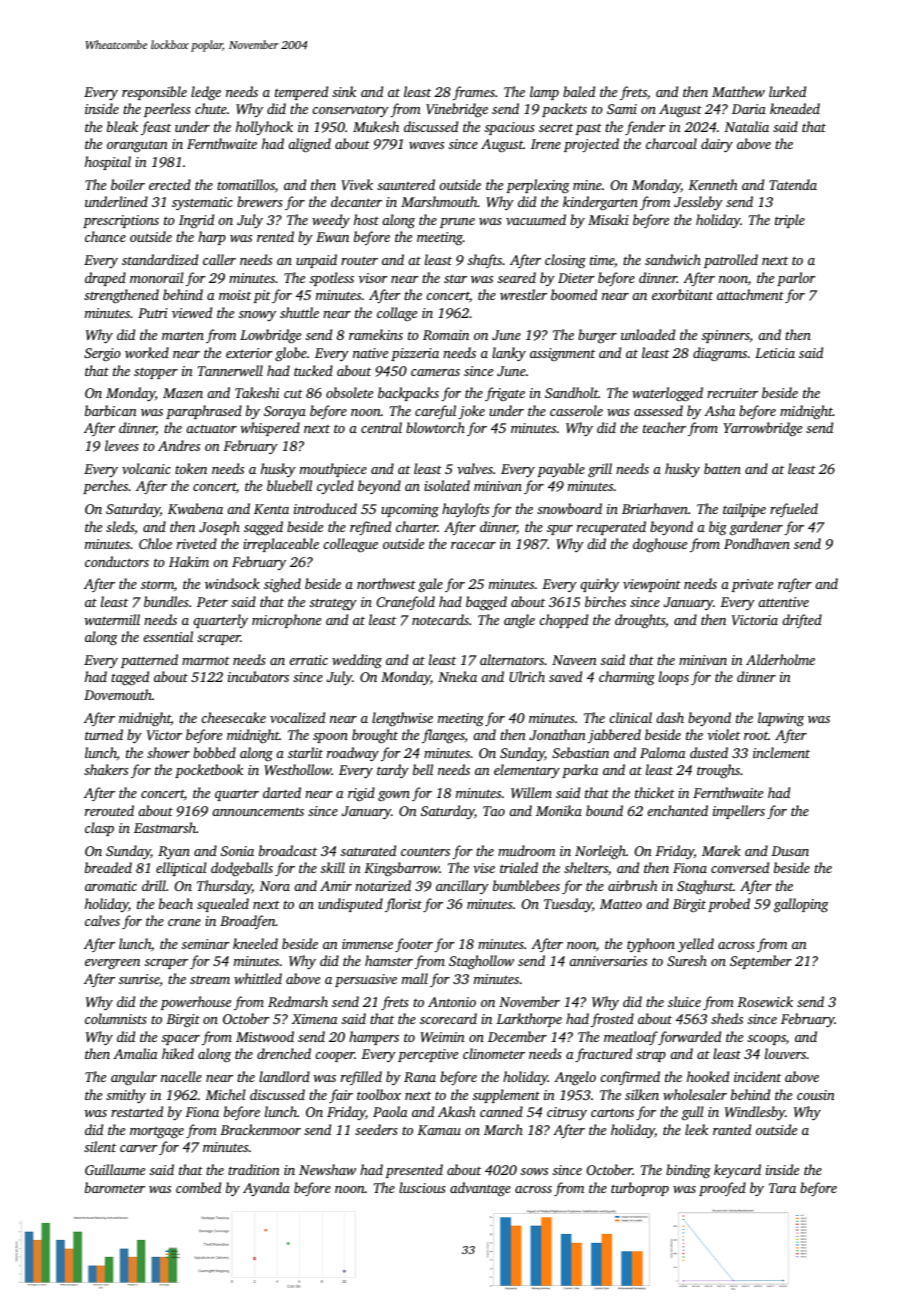  What do you see at coordinates (130, 678) in the screenshot?
I see `tagged` at bounding box center [130, 678].
